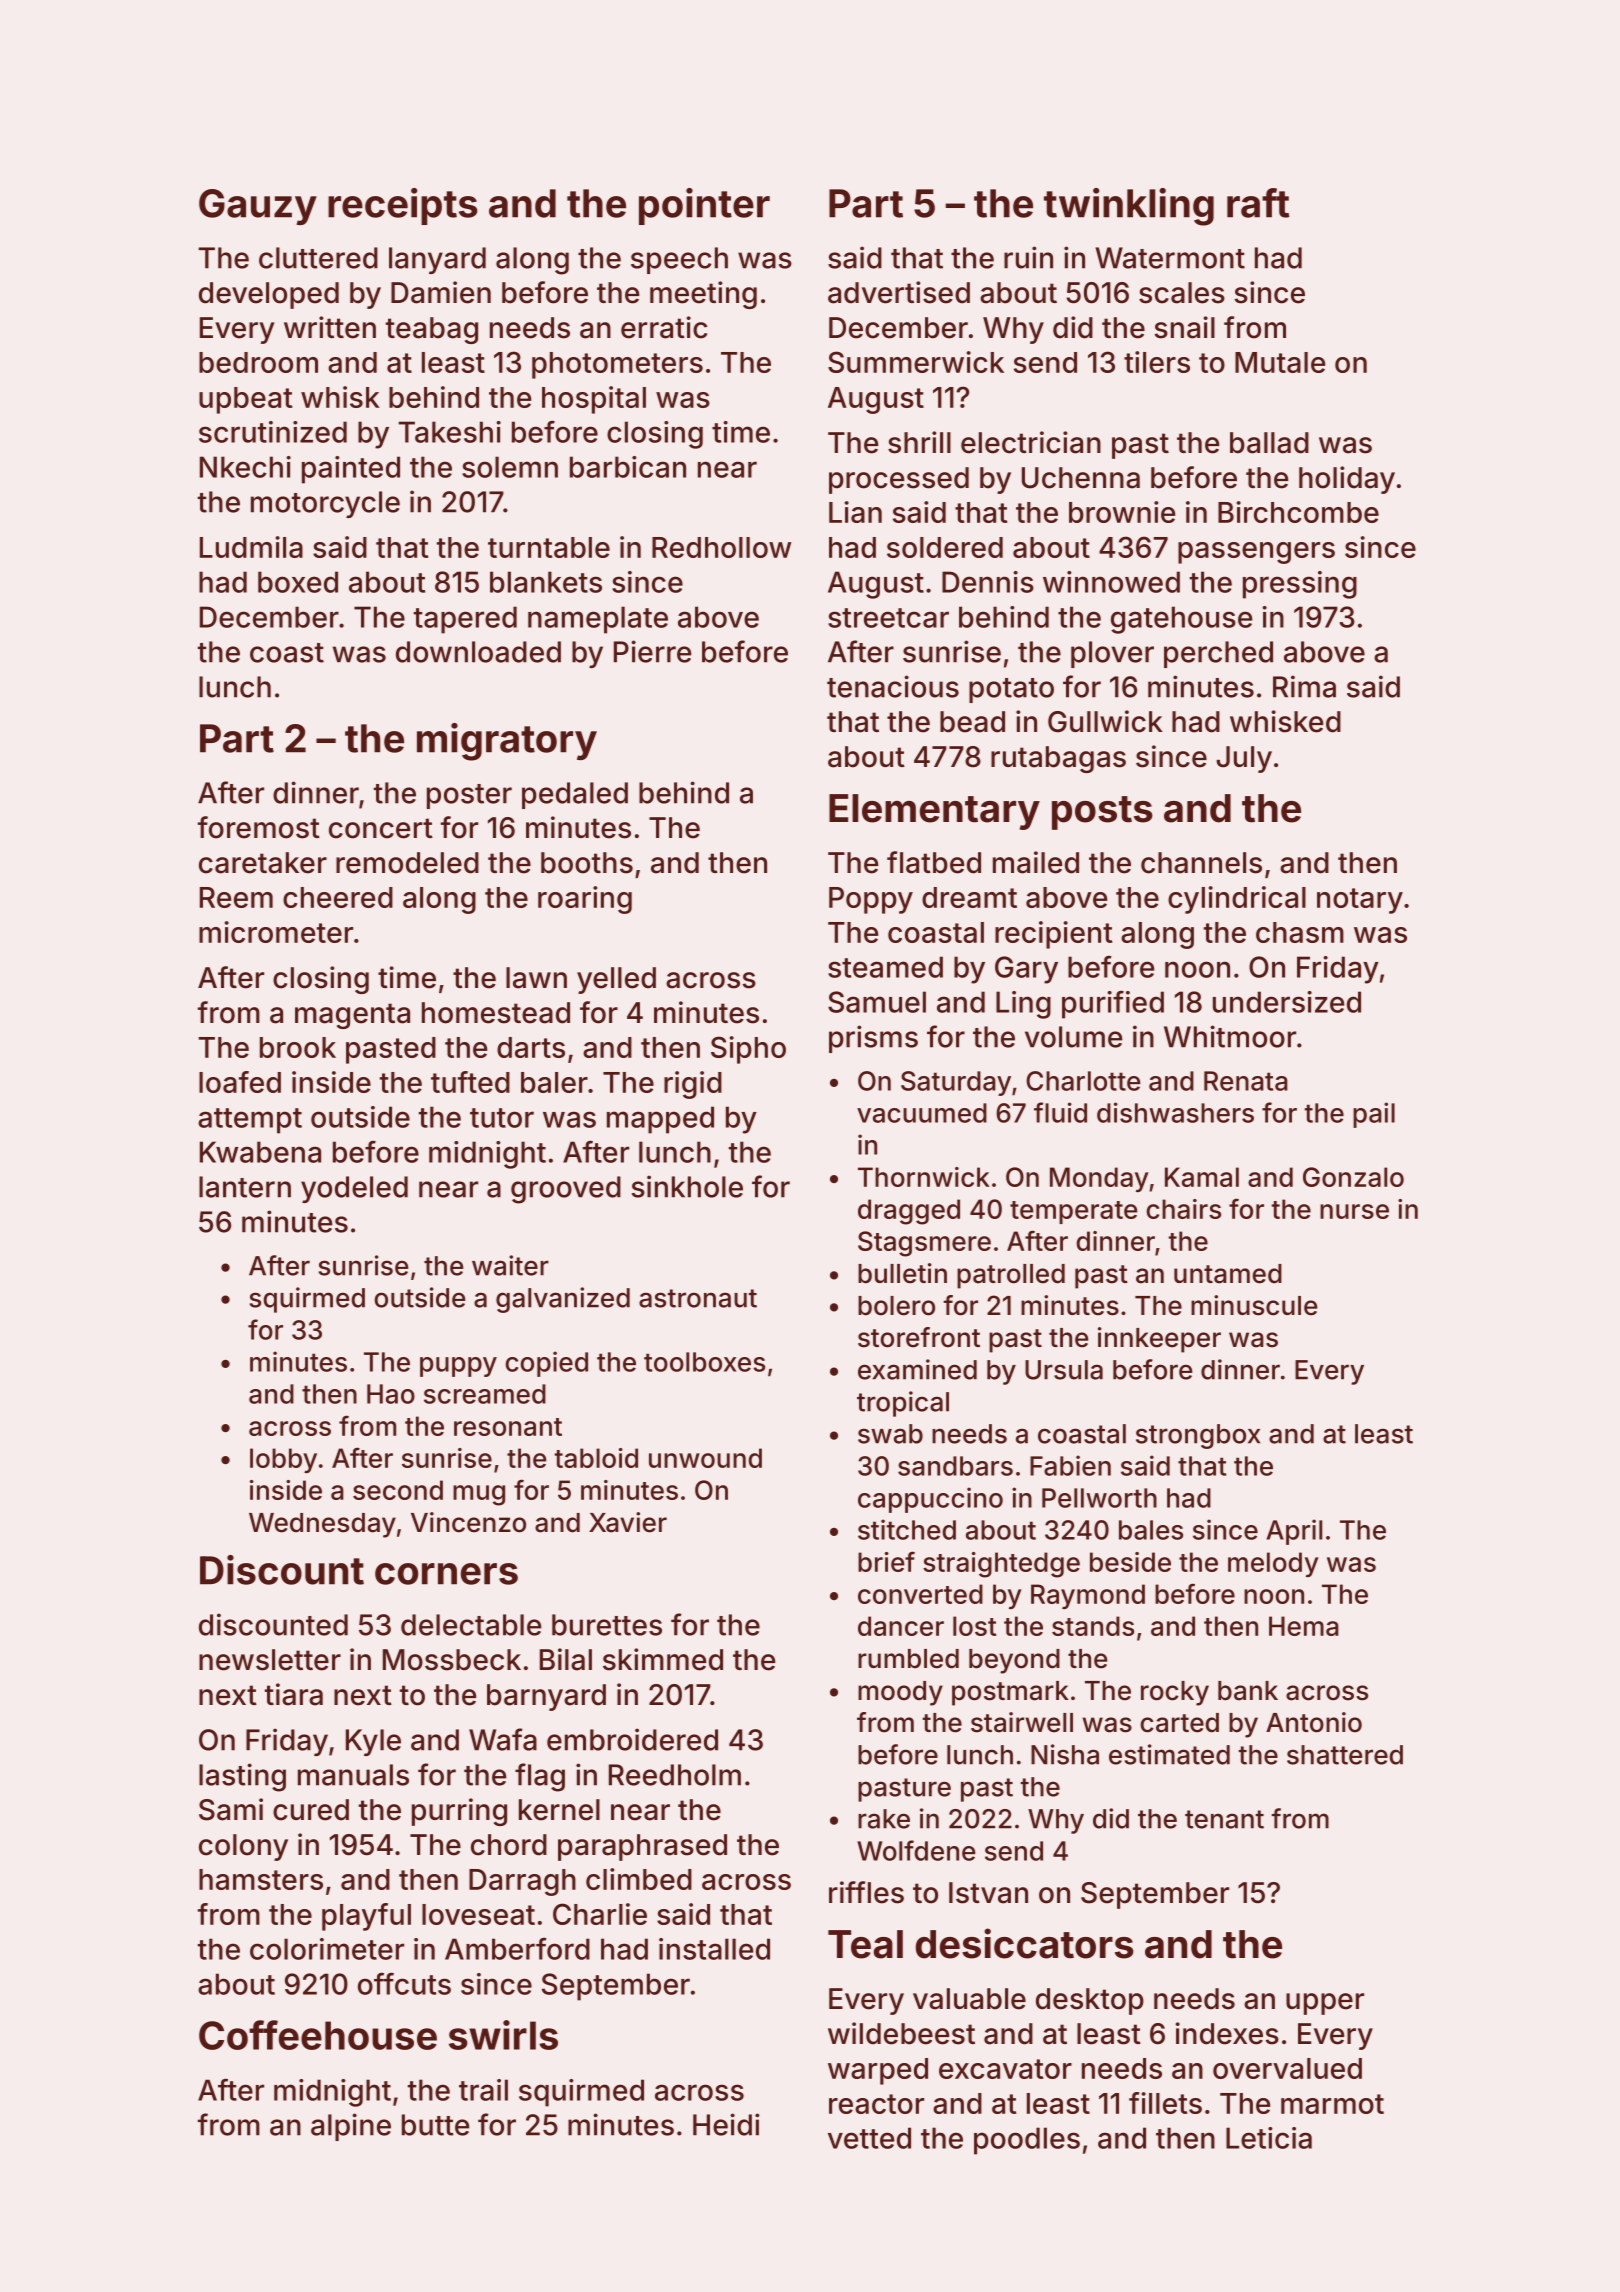  I want to click on Sami, so click(231, 1809).
